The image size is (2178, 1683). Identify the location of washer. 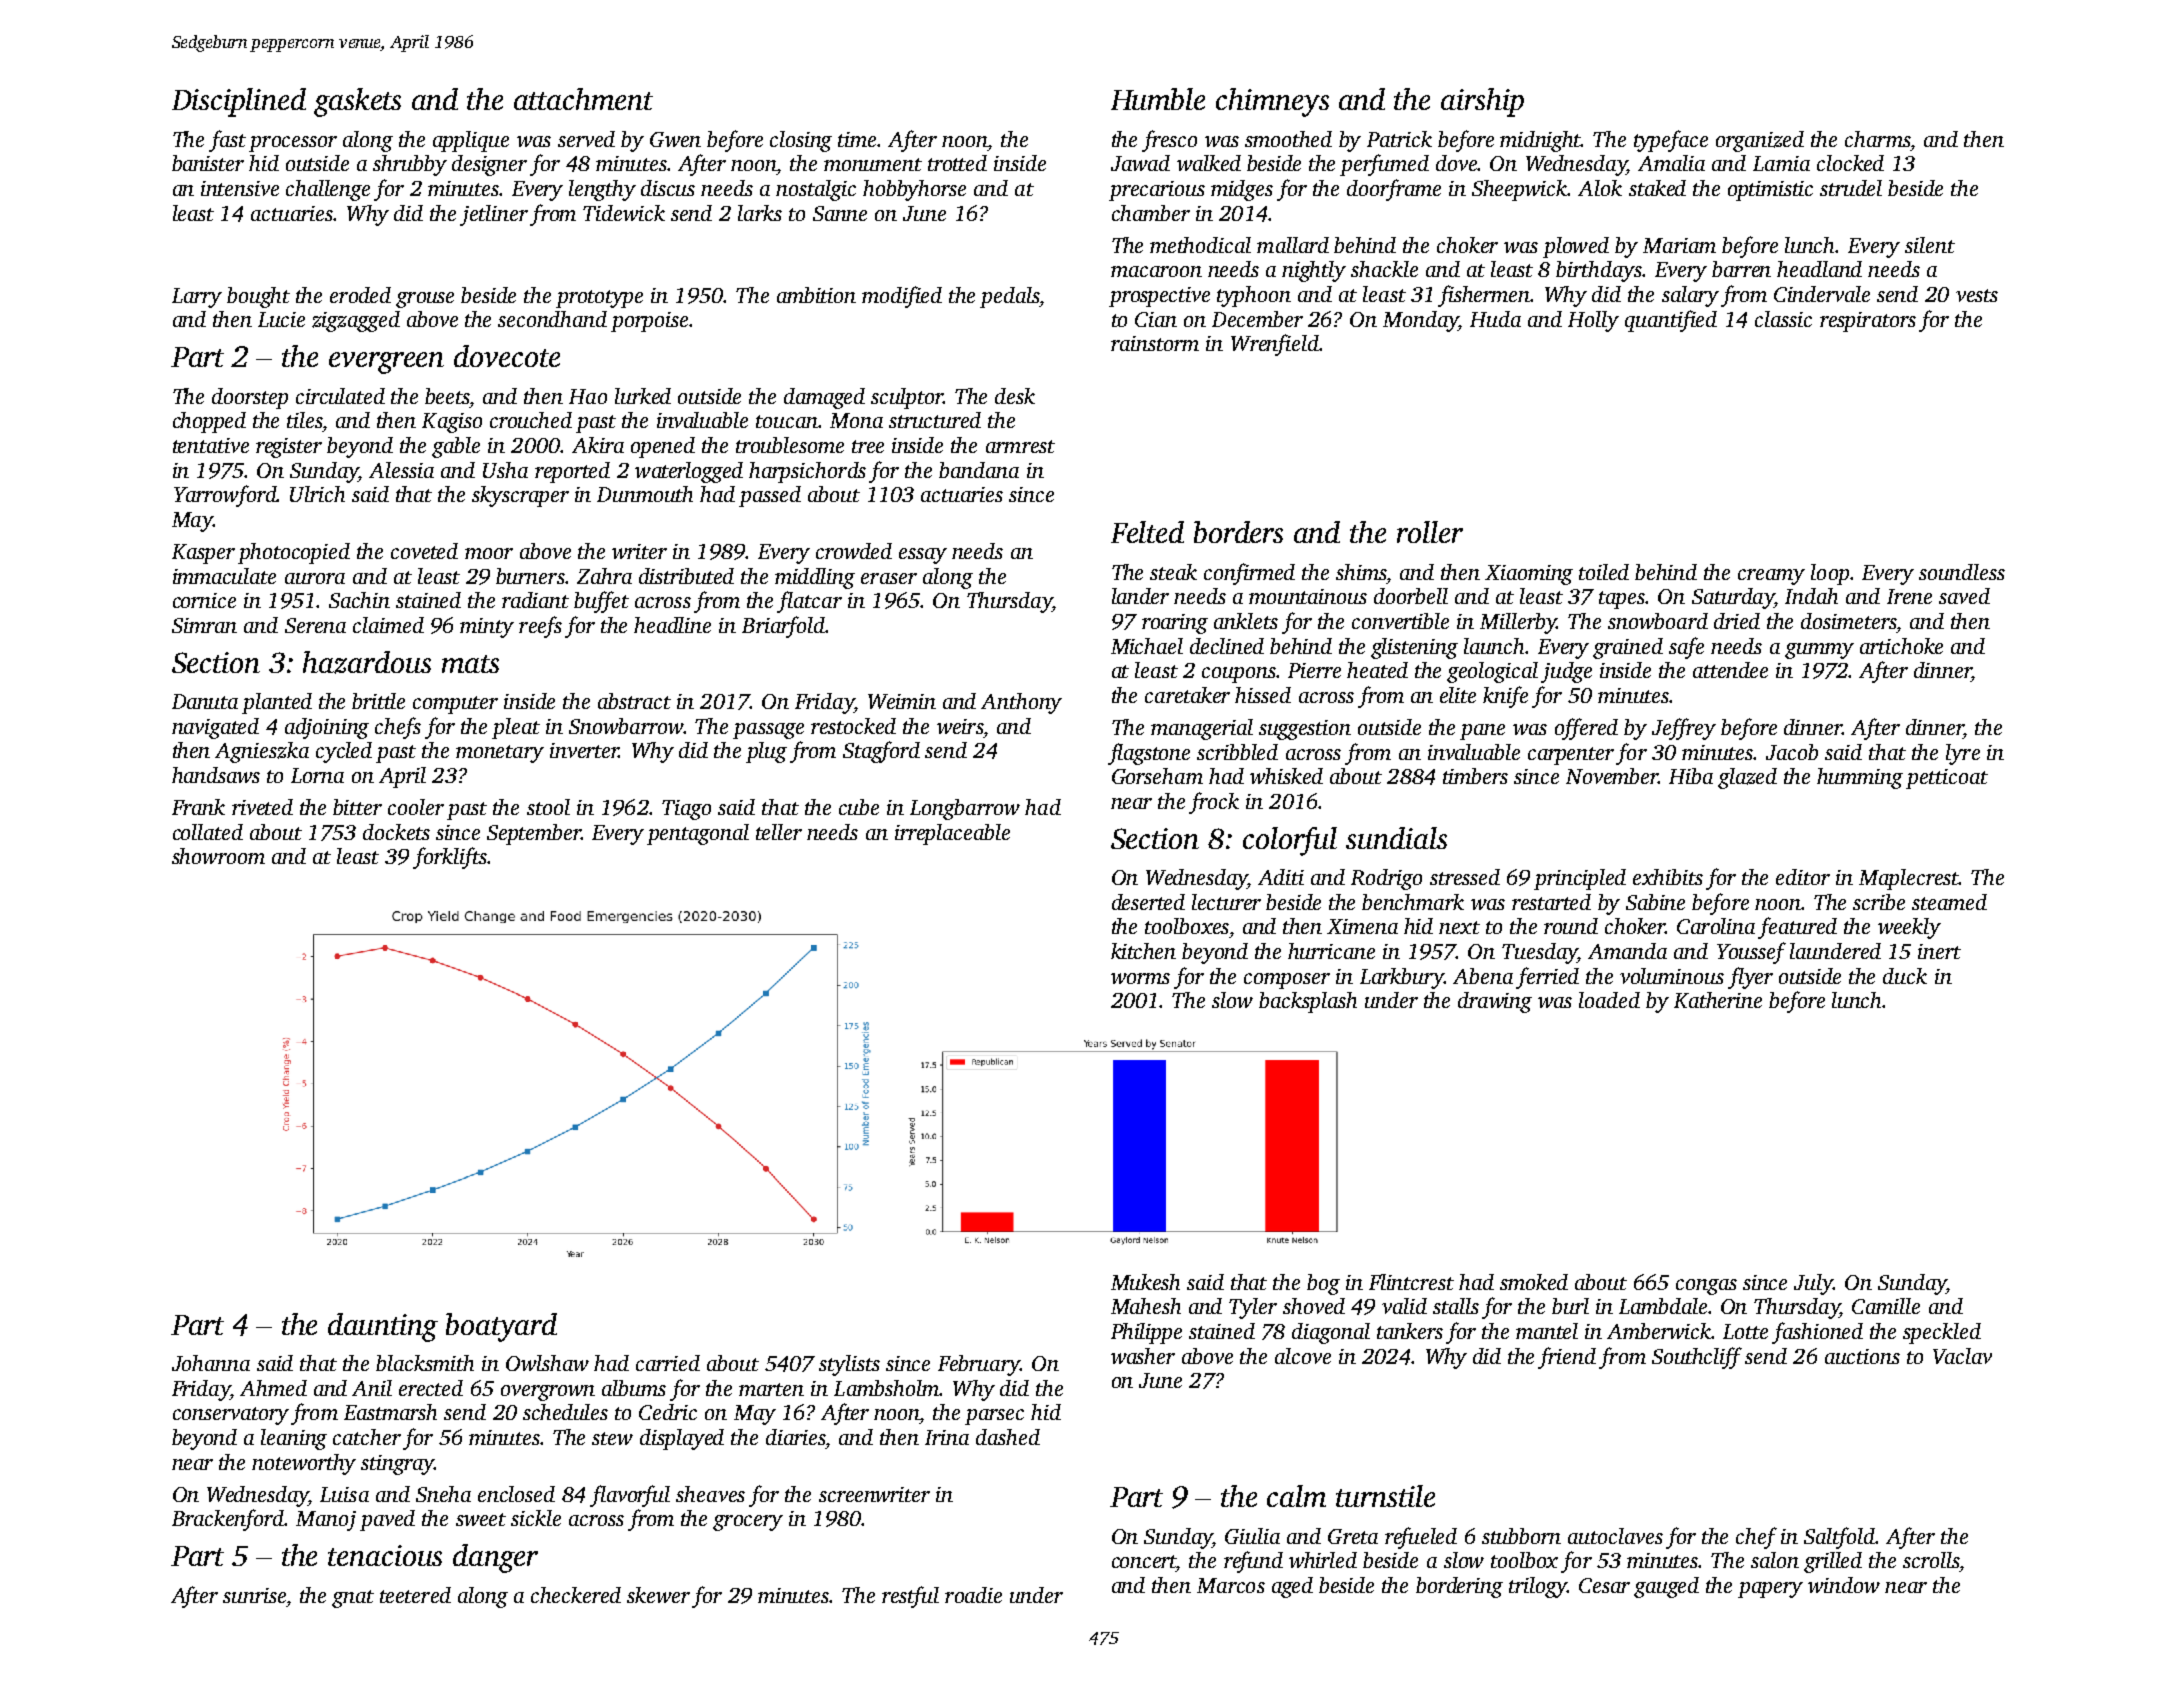
(1143, 1356).
